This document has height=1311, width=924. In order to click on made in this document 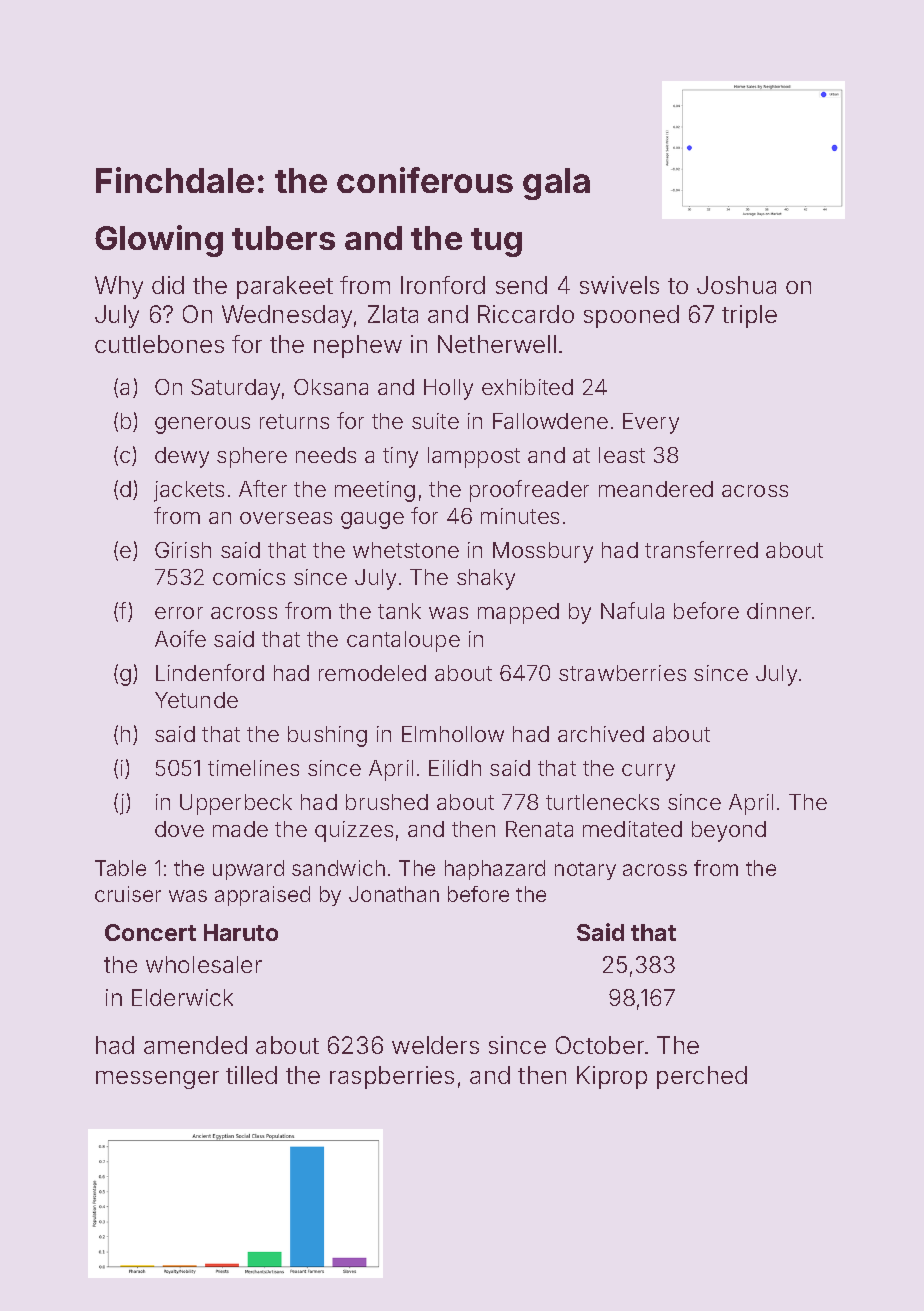, I will do `click(240, 829)`.
